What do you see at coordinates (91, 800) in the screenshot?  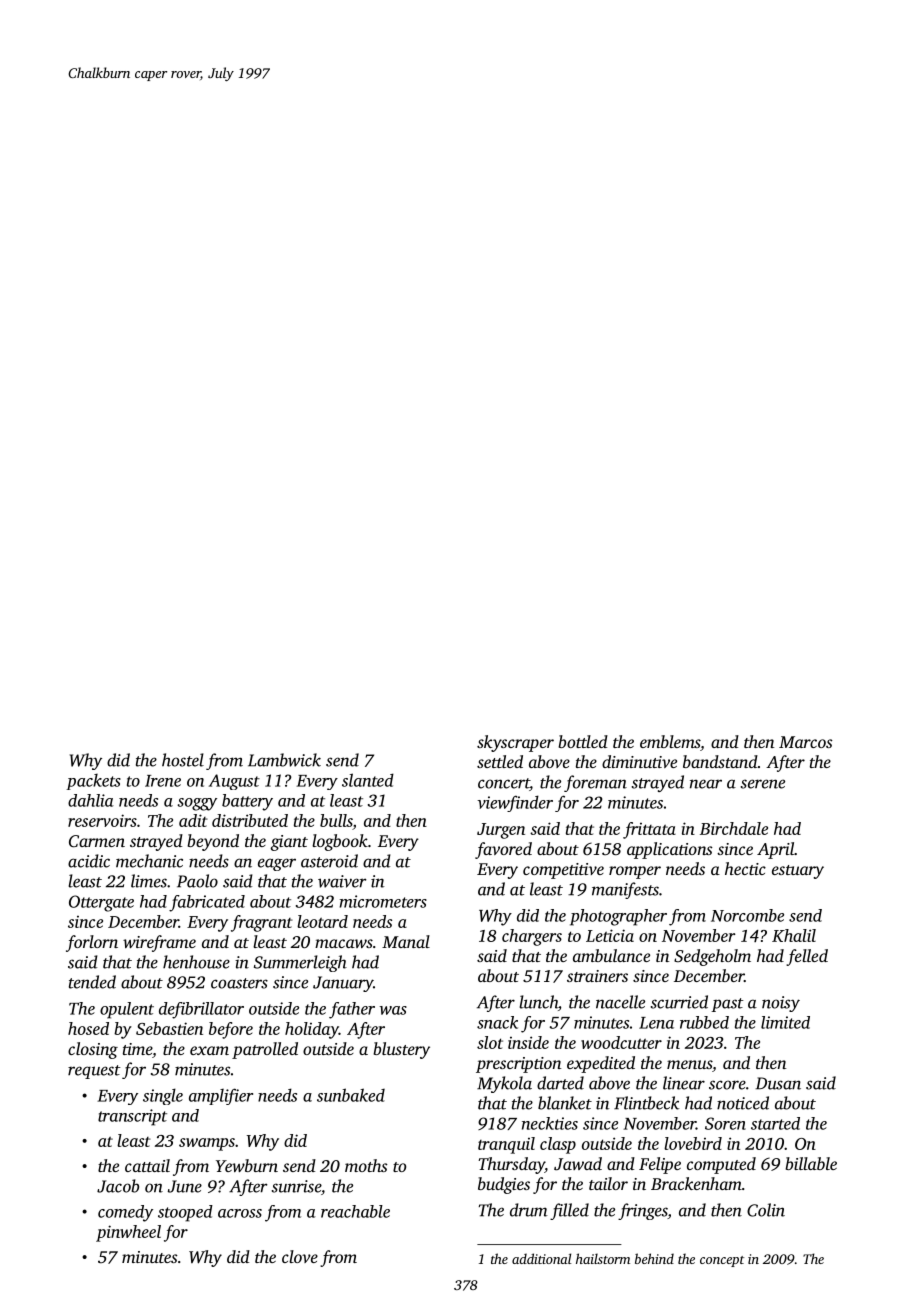 I see `dahlia` at bounding box center [91, 800].
